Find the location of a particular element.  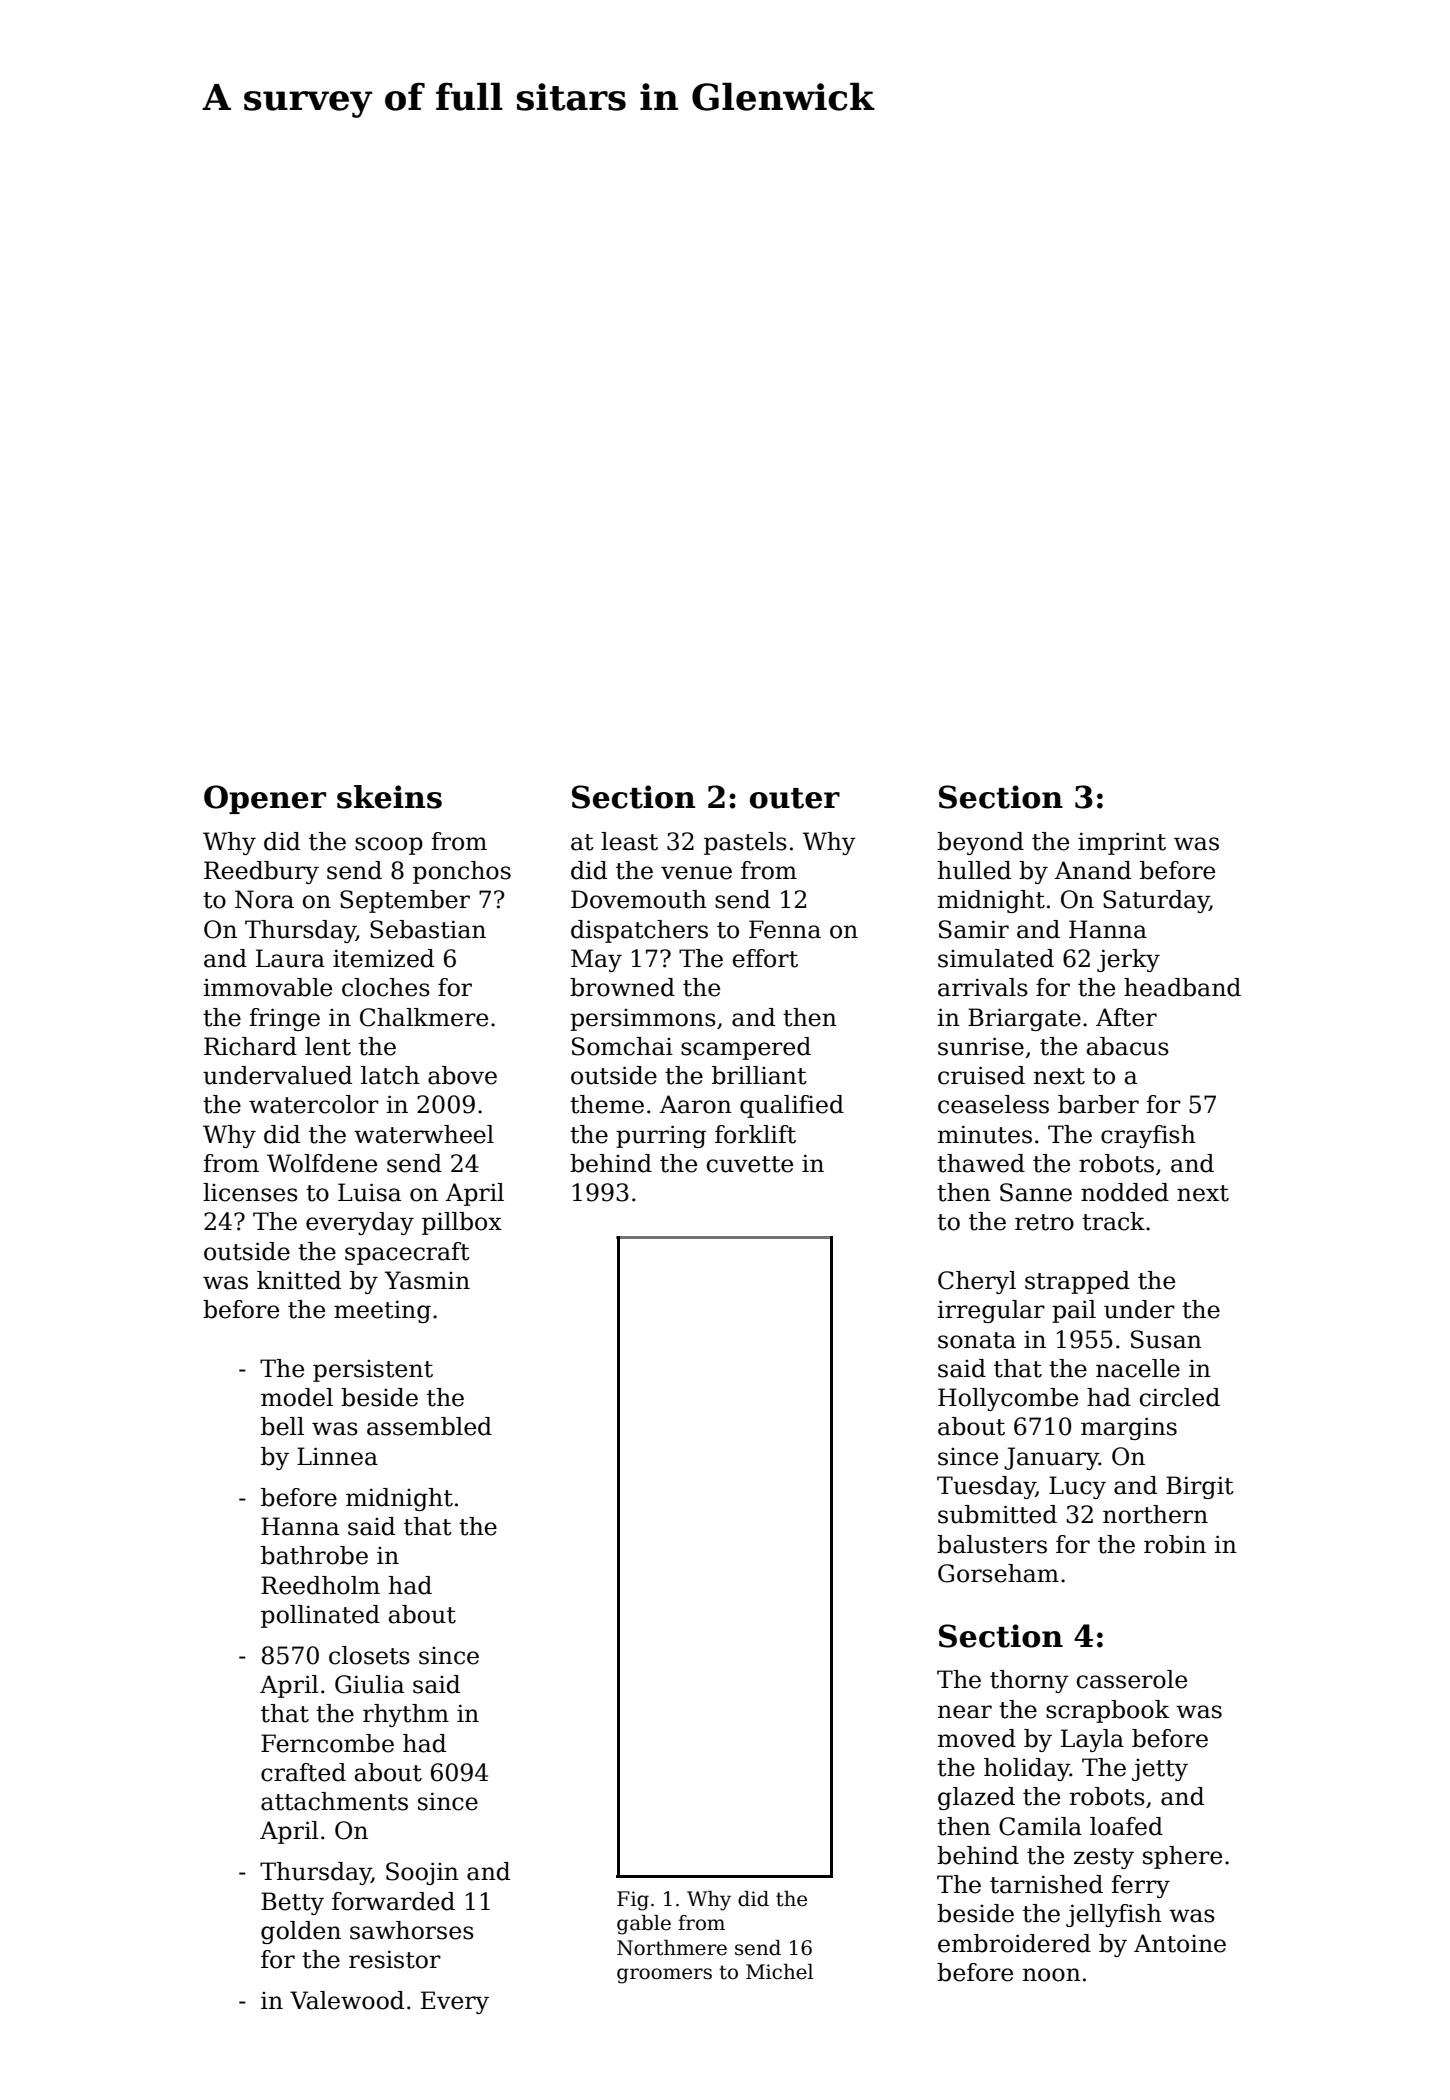

venue is located at coordinates (696, 873).
